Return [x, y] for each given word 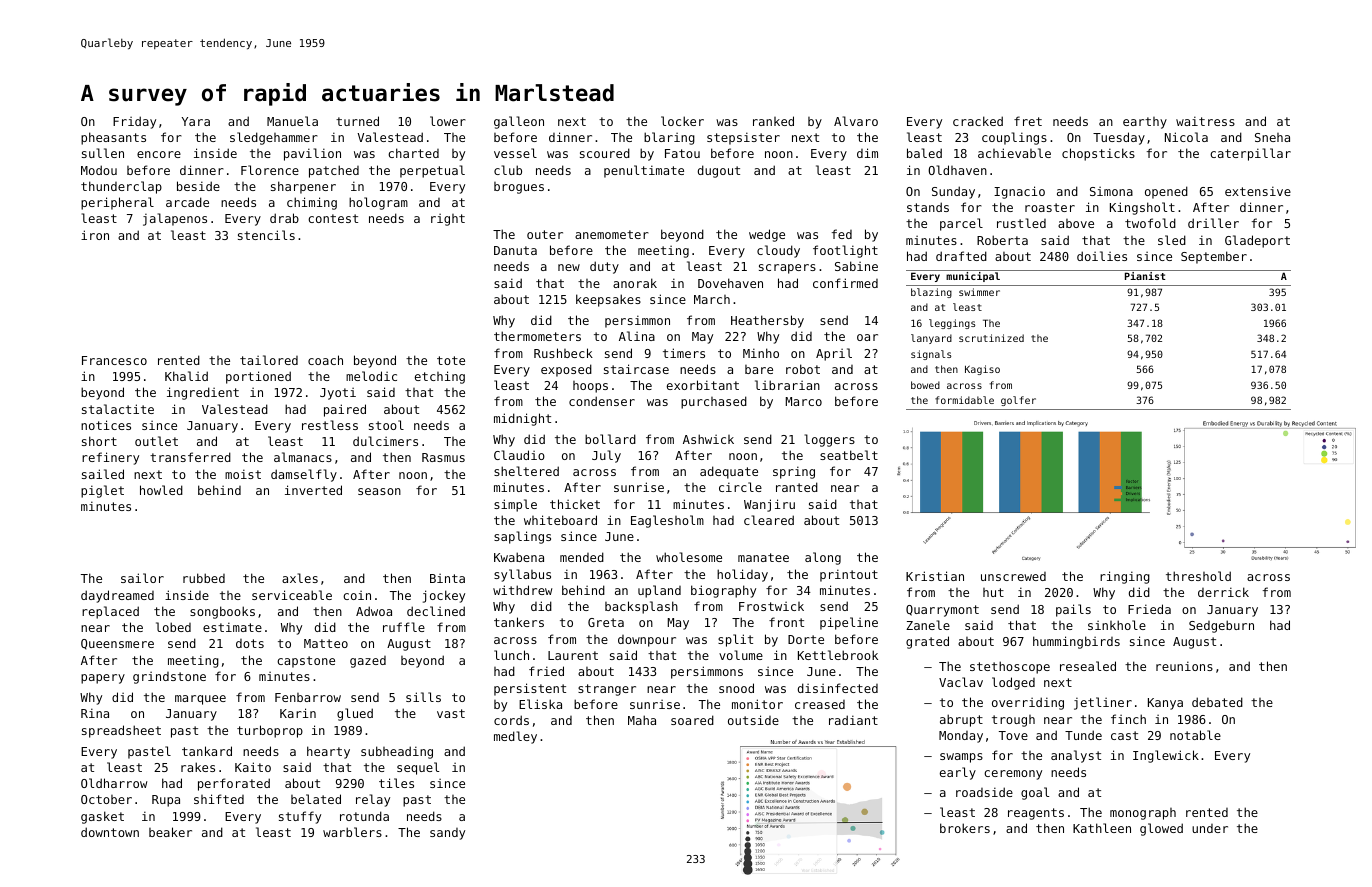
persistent [530, 689]
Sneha [1272, 137]
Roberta [1002, 240]
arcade [187, 202]
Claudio [519, 455]
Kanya [1165, 704]
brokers [965, 828]
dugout [719, 171]
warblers [352, 832]
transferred [190, 457]
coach [325, 360]
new [569, 267]
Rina [95, 713]
